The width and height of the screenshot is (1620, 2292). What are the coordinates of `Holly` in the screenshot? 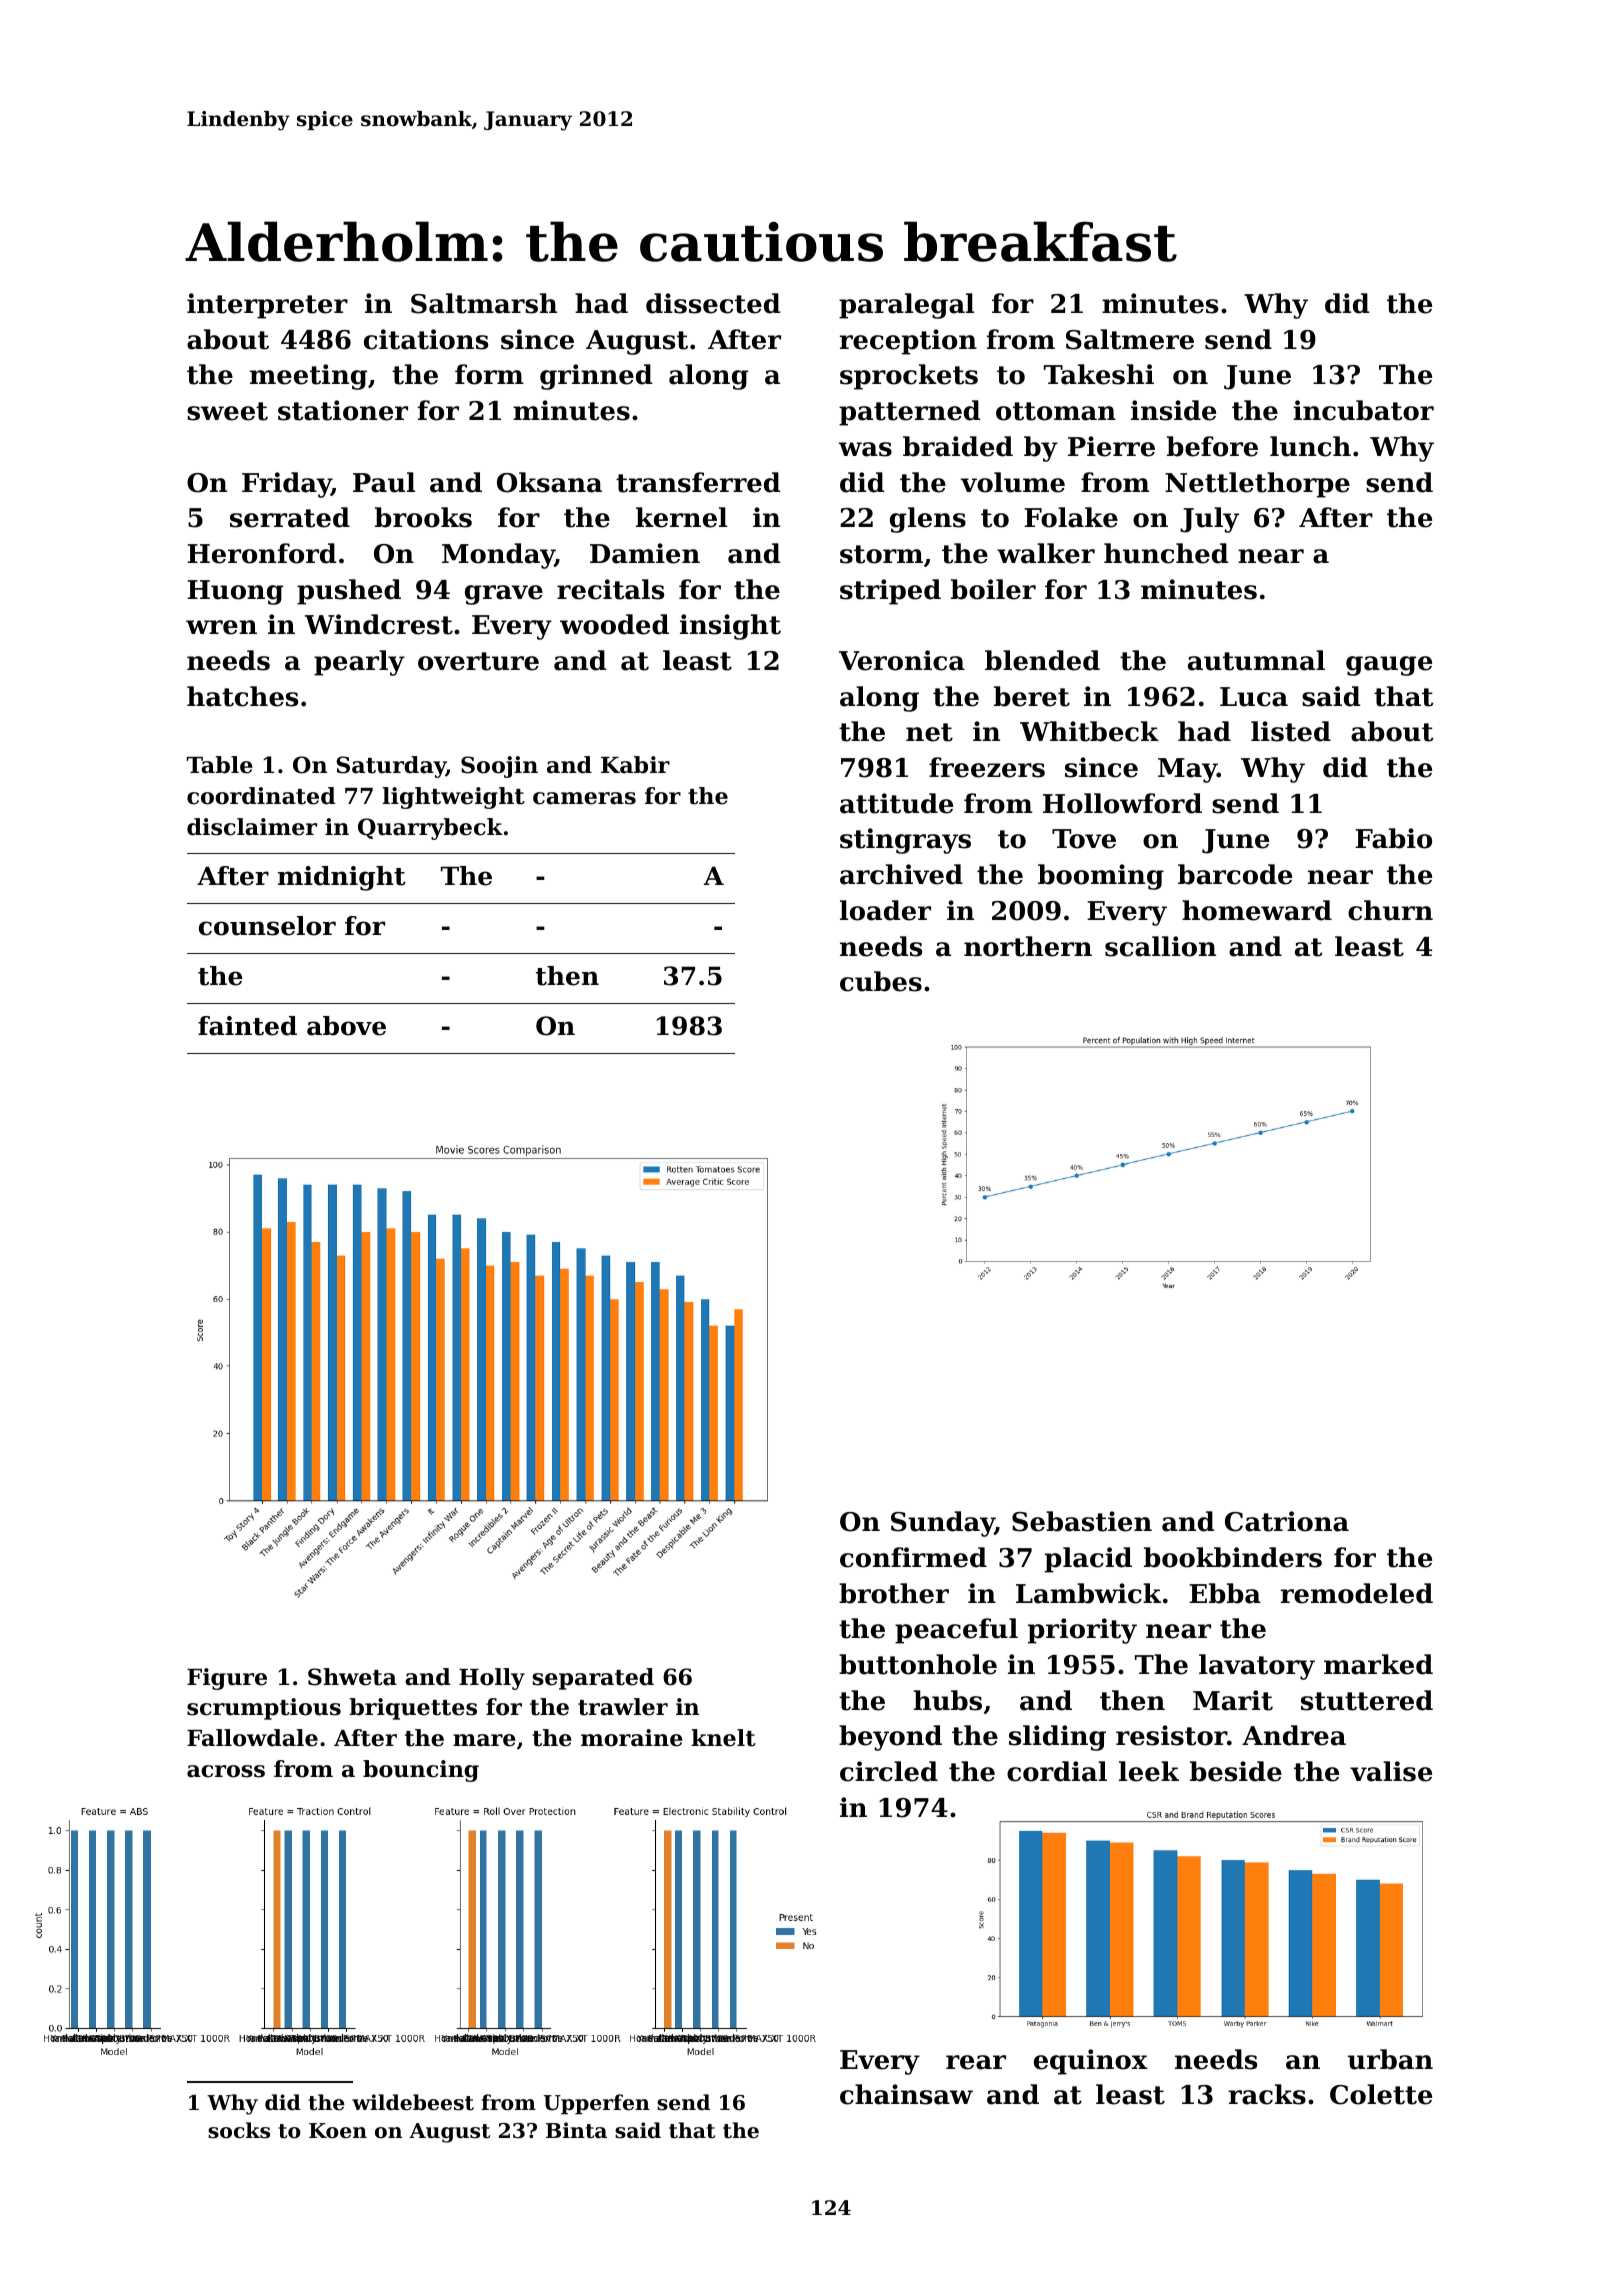 It's located at (492, 1679).
